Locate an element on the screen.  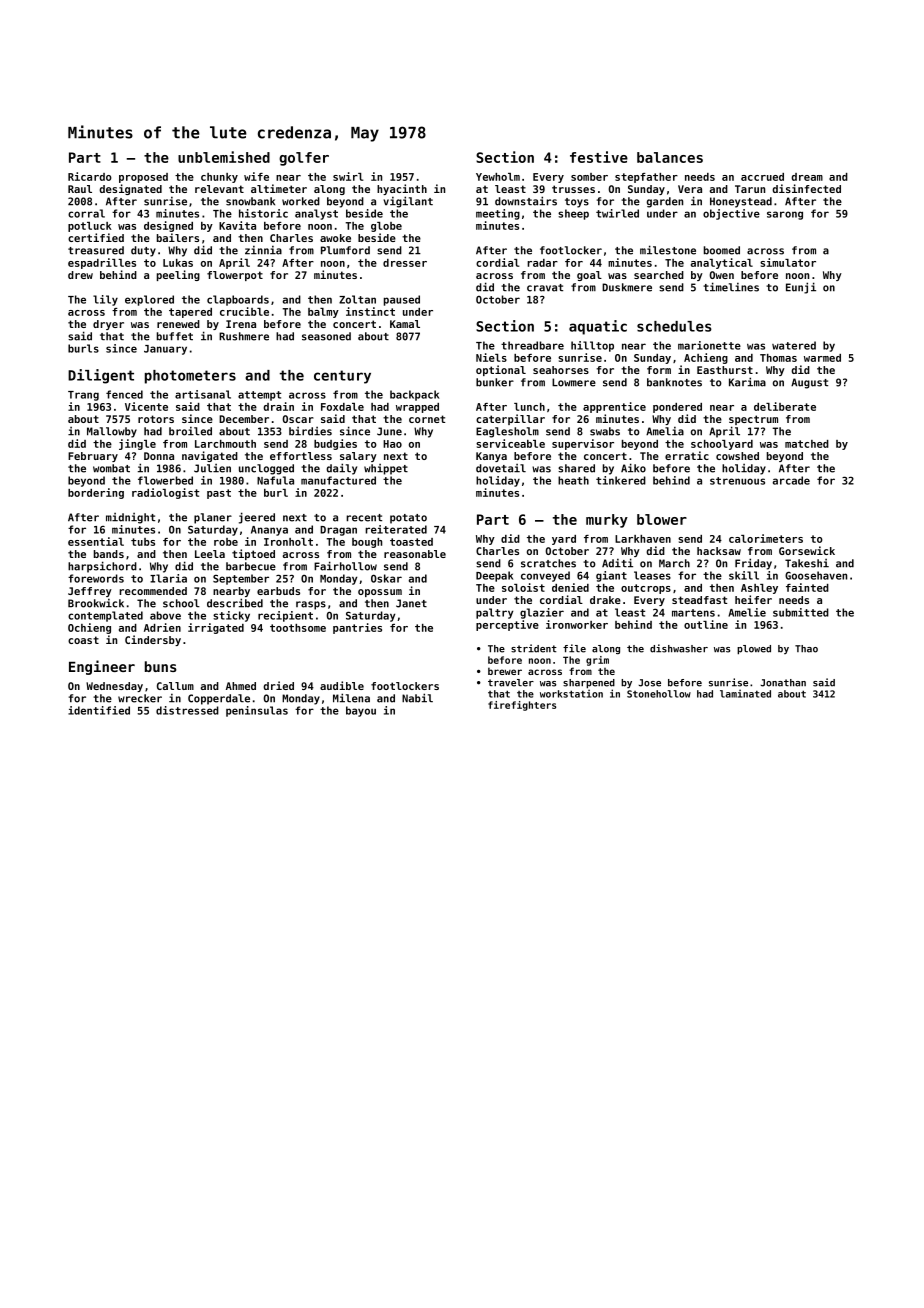
daily is located at coordinates (341, 469).
